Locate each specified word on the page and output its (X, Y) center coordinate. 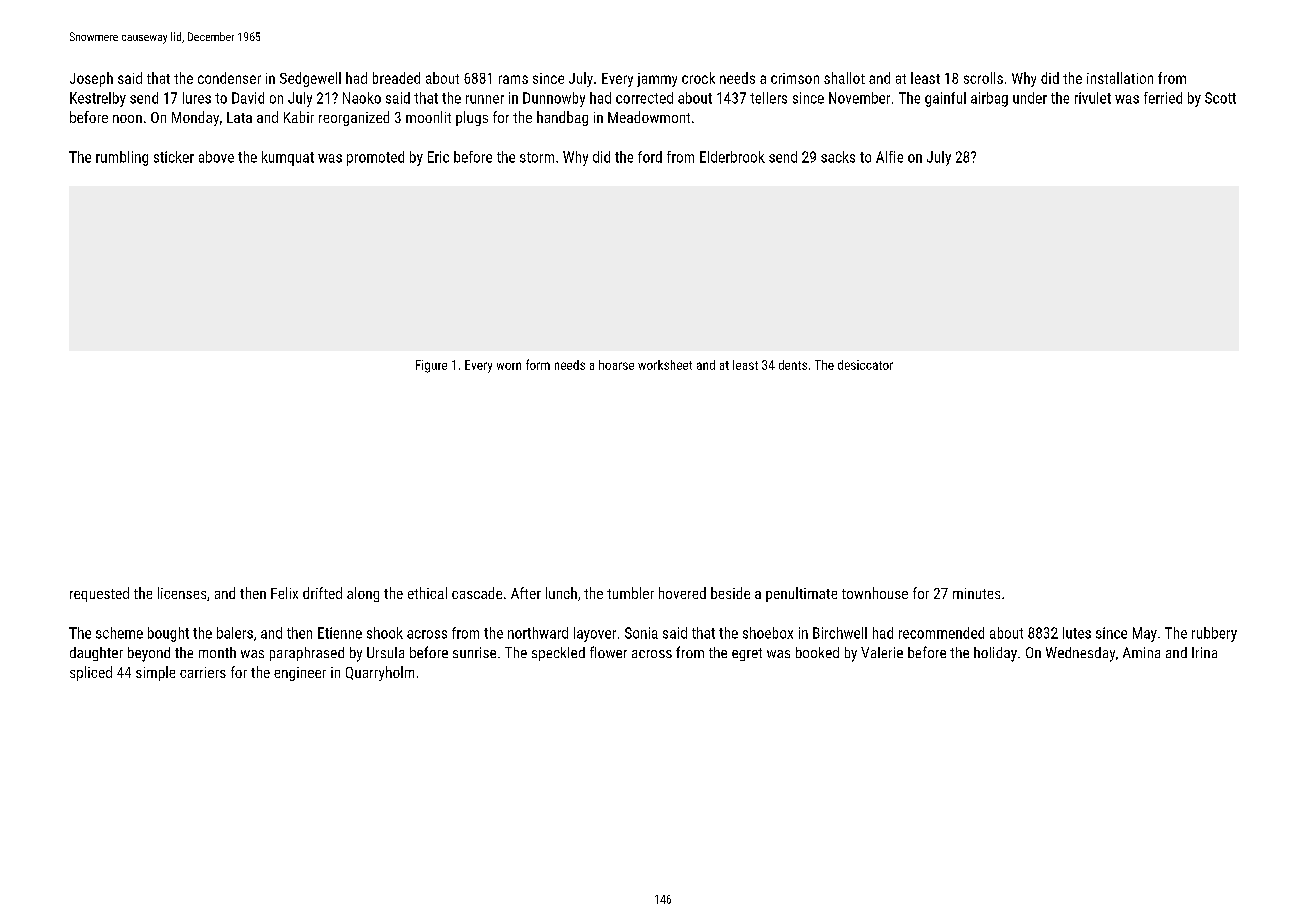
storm (537, 157)
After (526, 593)
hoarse (616, 365)
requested (99, 594)
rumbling (122, 158)
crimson (795, 78)
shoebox (768, 633)
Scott (1220, 98)
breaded (396, 78)
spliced (91, 673)
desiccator (865, 365)
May (1145, 634)
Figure (431, 366)
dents (793, 365)
